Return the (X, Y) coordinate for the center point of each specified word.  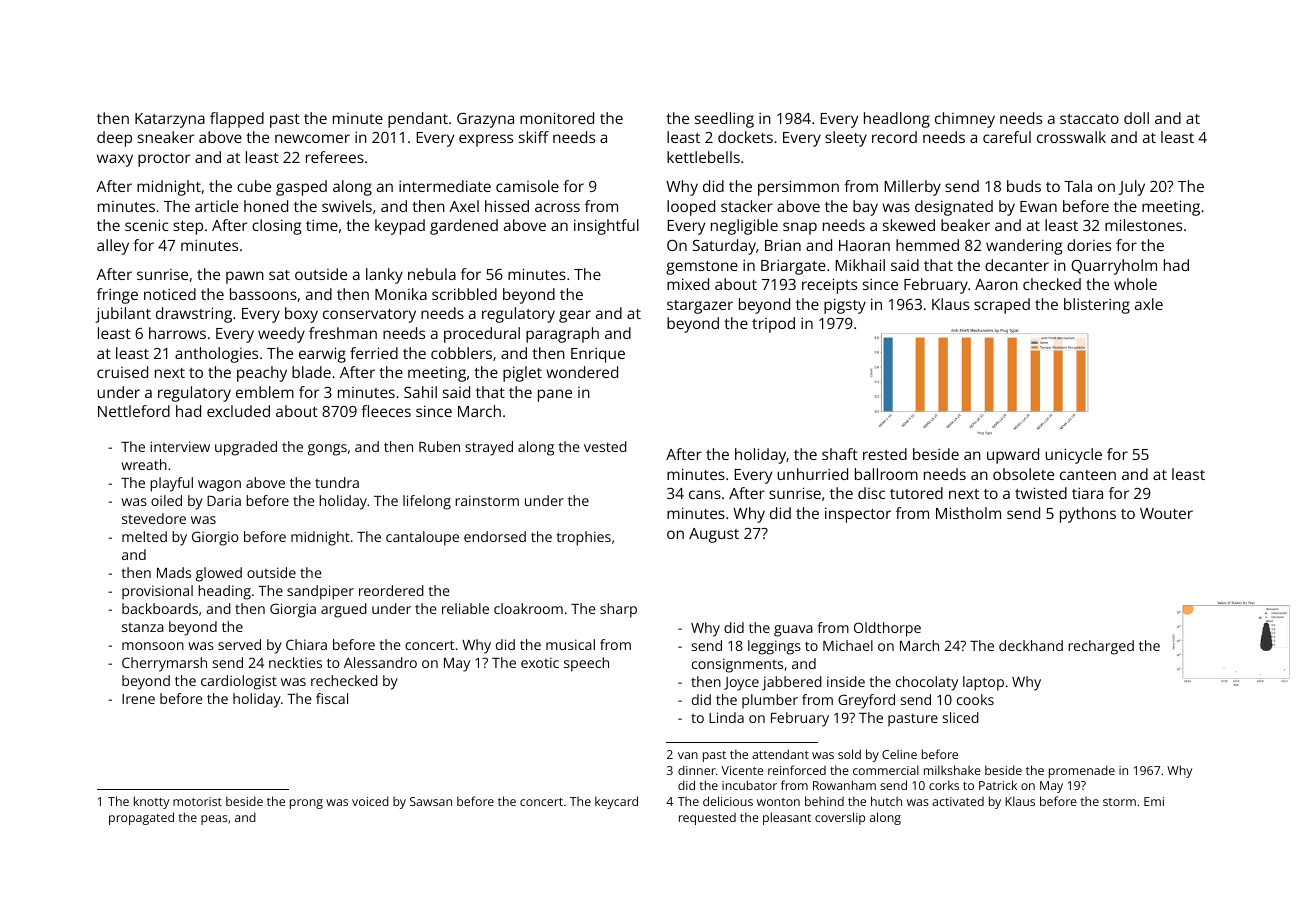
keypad (400, 227)
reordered (391, 590)
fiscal (332, 698)
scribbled (464, 294)
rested (885, 454)
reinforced (797, 770)
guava (793, 631)
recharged (1101, 647)
